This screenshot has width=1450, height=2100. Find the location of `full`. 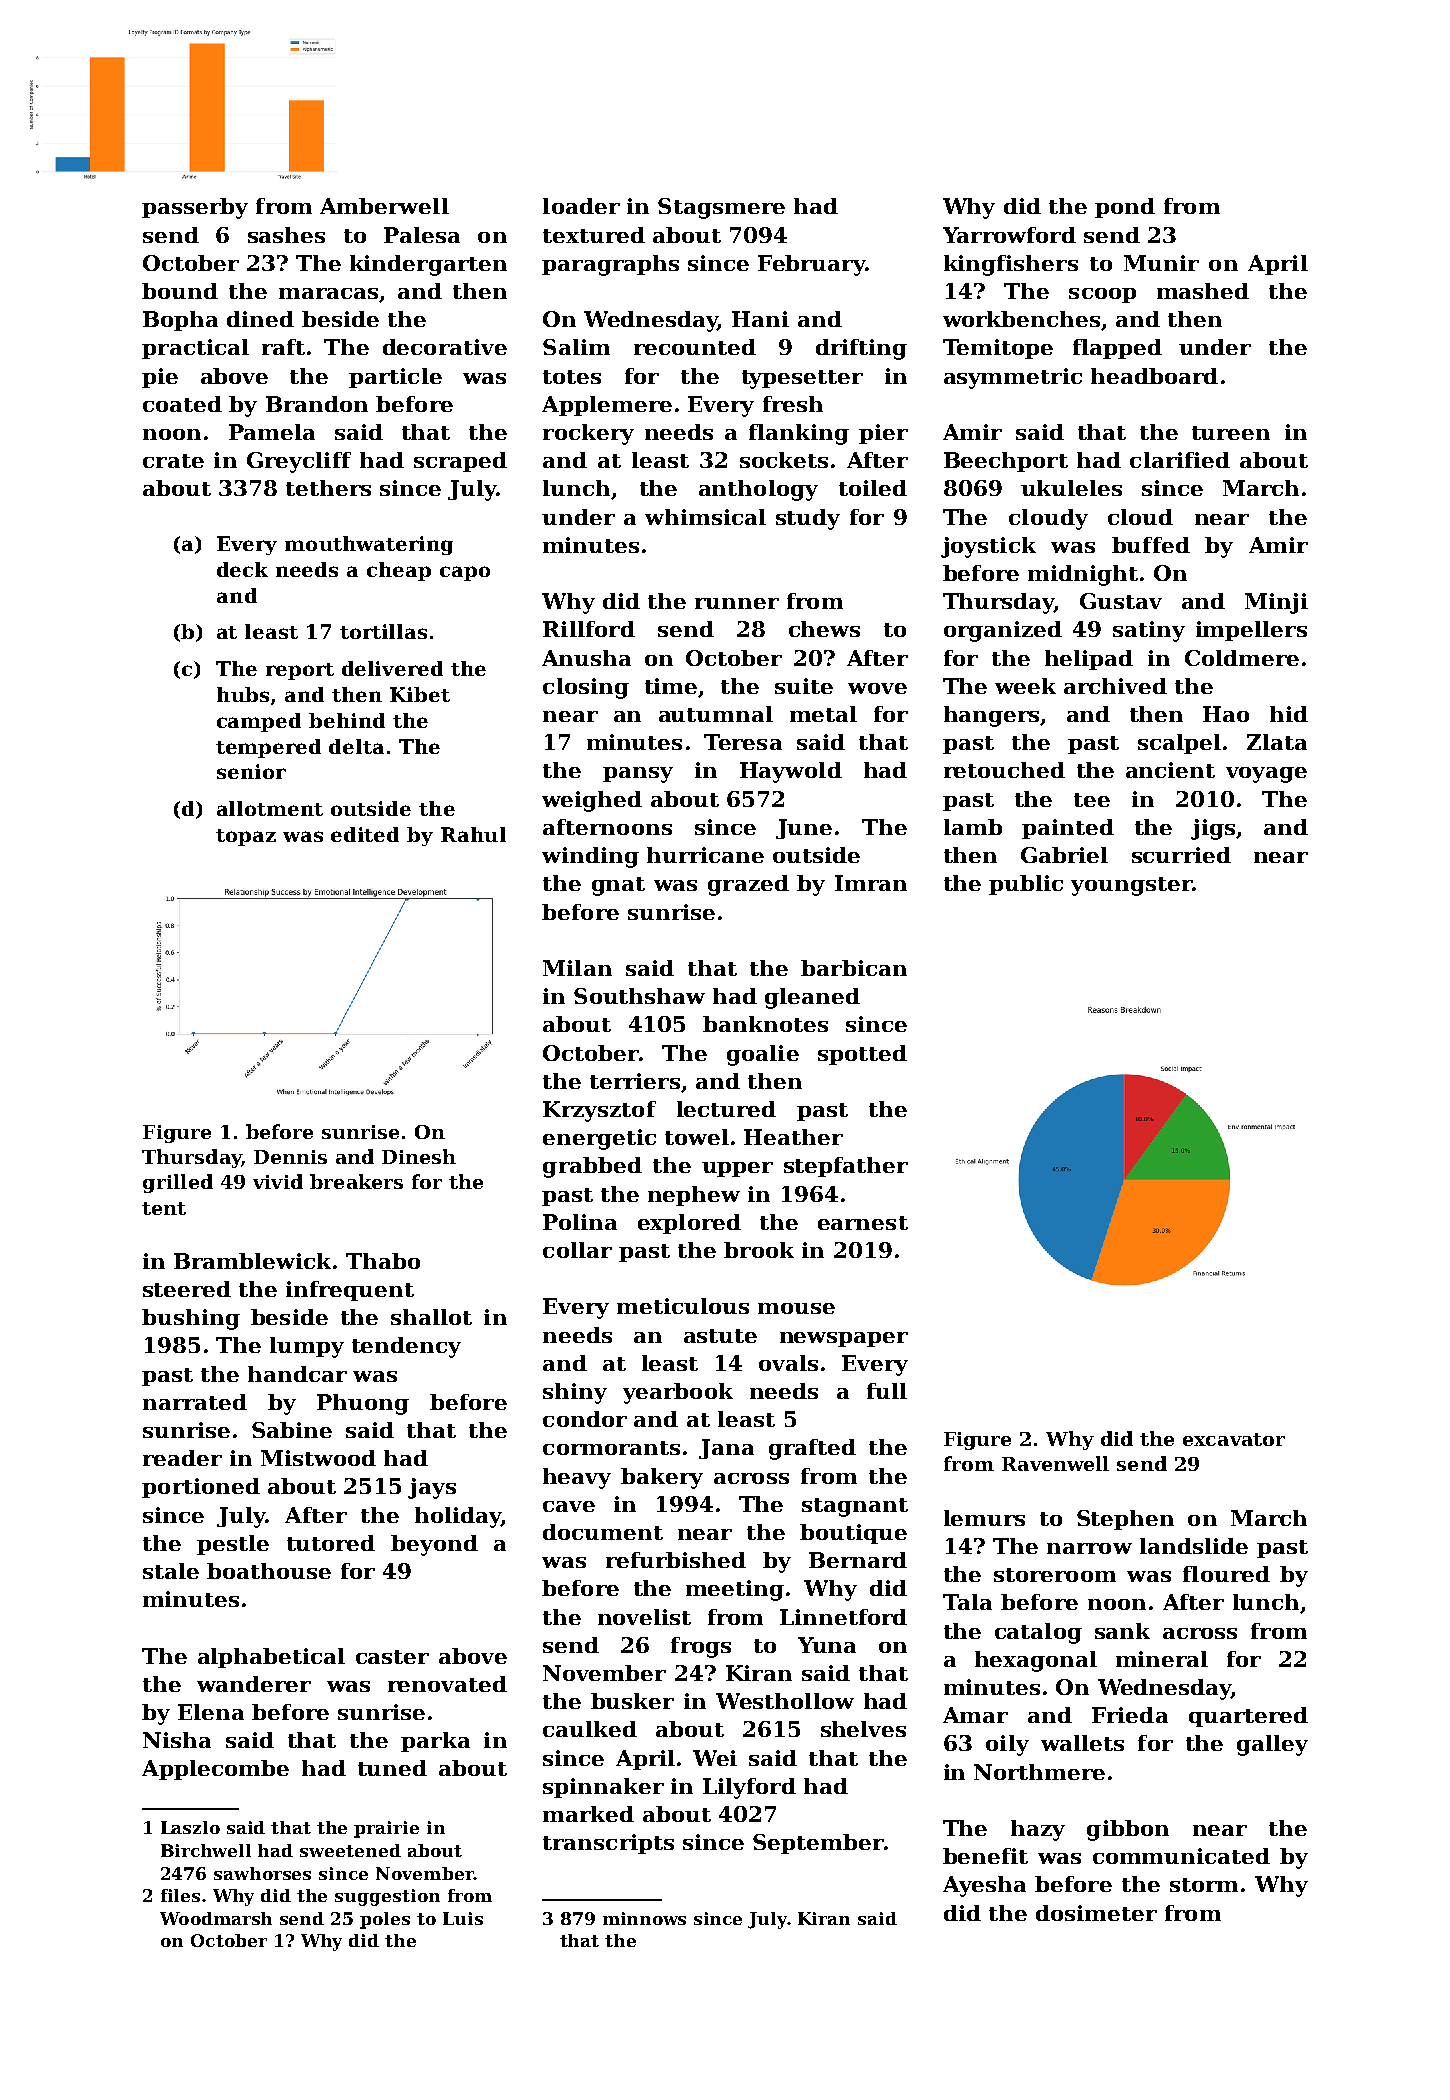

full is located at coordinates (887, 1391).
